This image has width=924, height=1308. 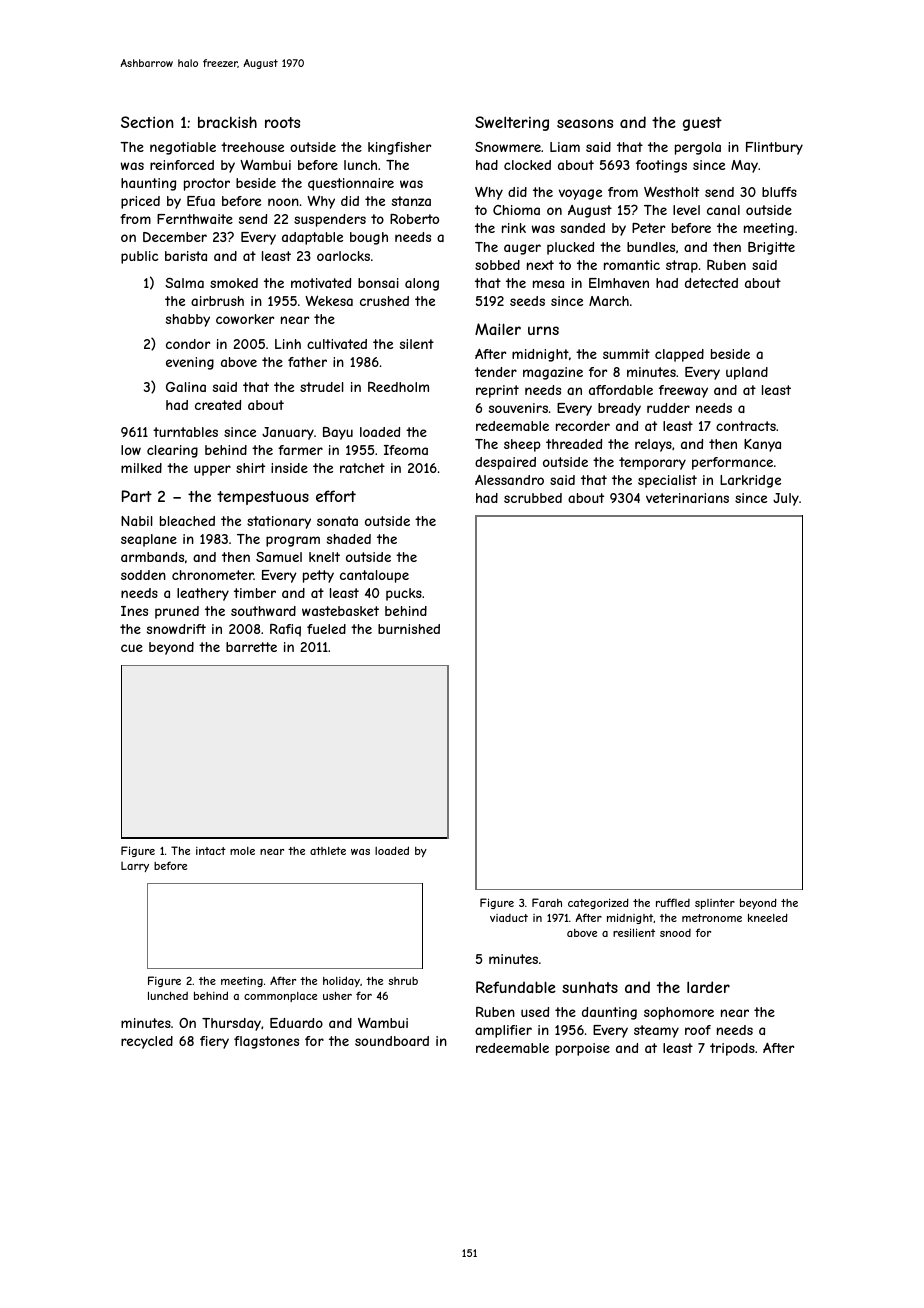 What do you see at coordinates (369, 238) in the image?
I see `bough` at bounding box center [369, 238].
